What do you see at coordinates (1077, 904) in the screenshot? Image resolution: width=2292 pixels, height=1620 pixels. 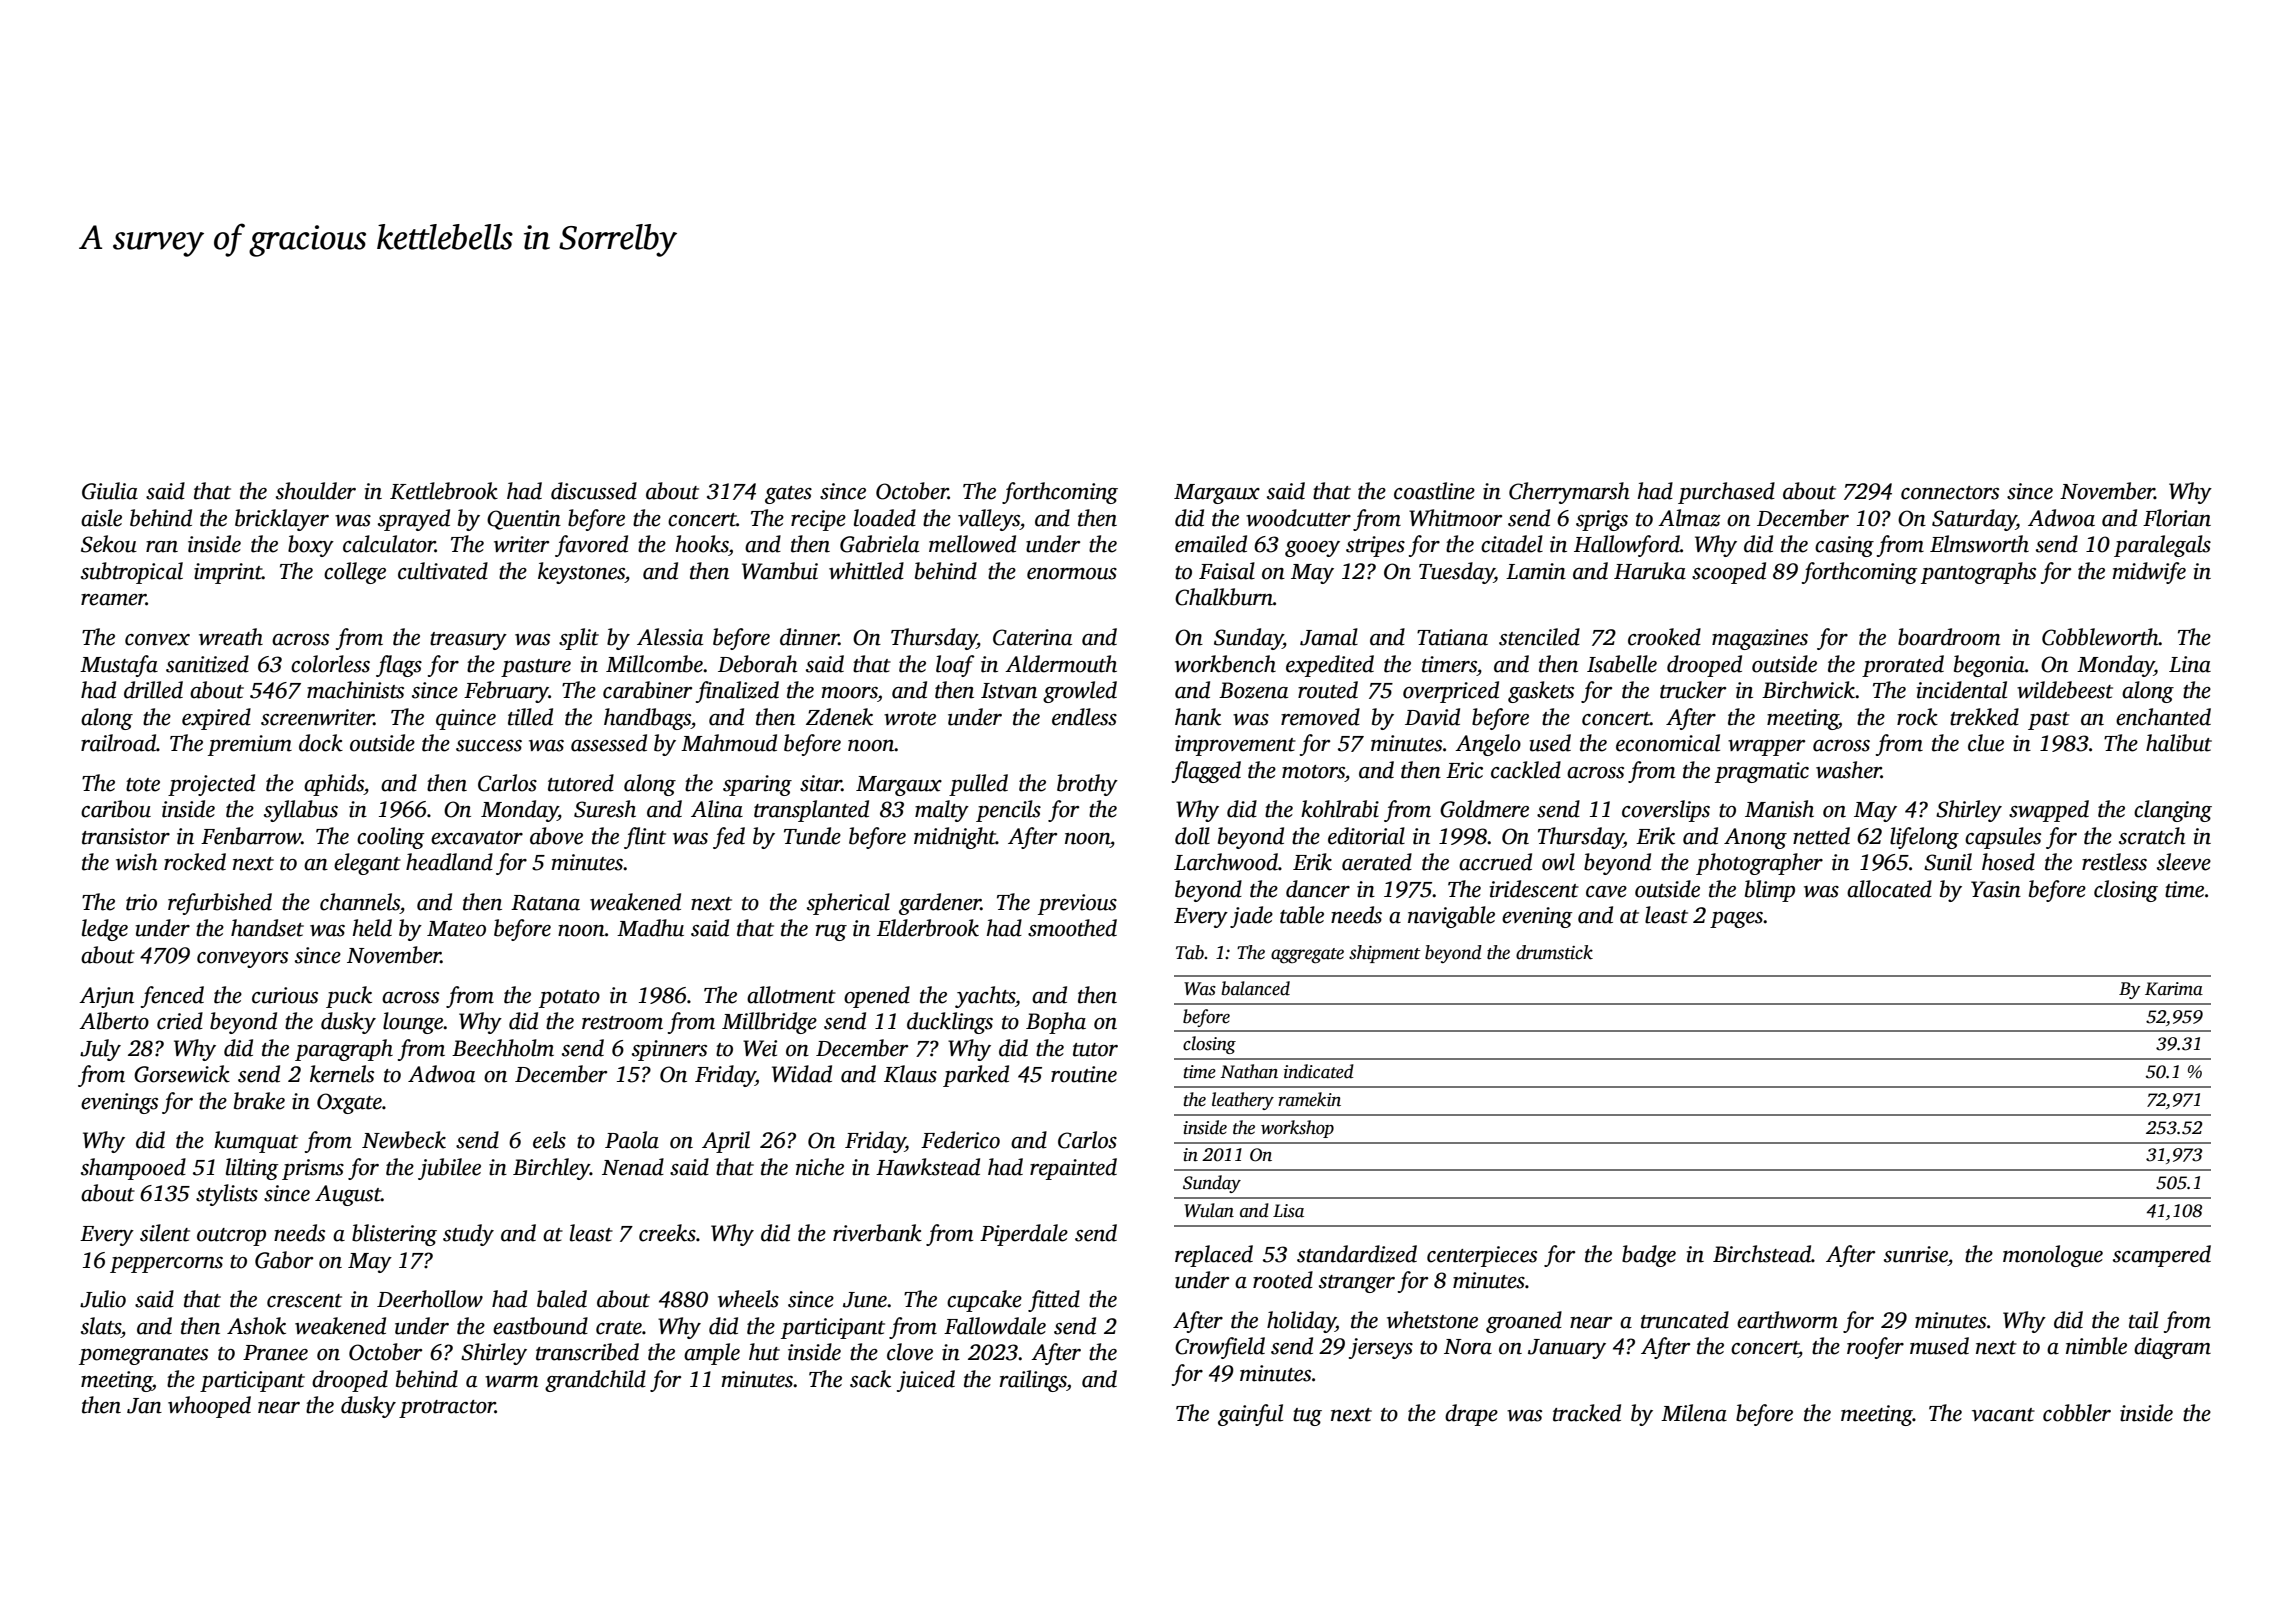 I see `previous` at bounding box center [1077, 904].
